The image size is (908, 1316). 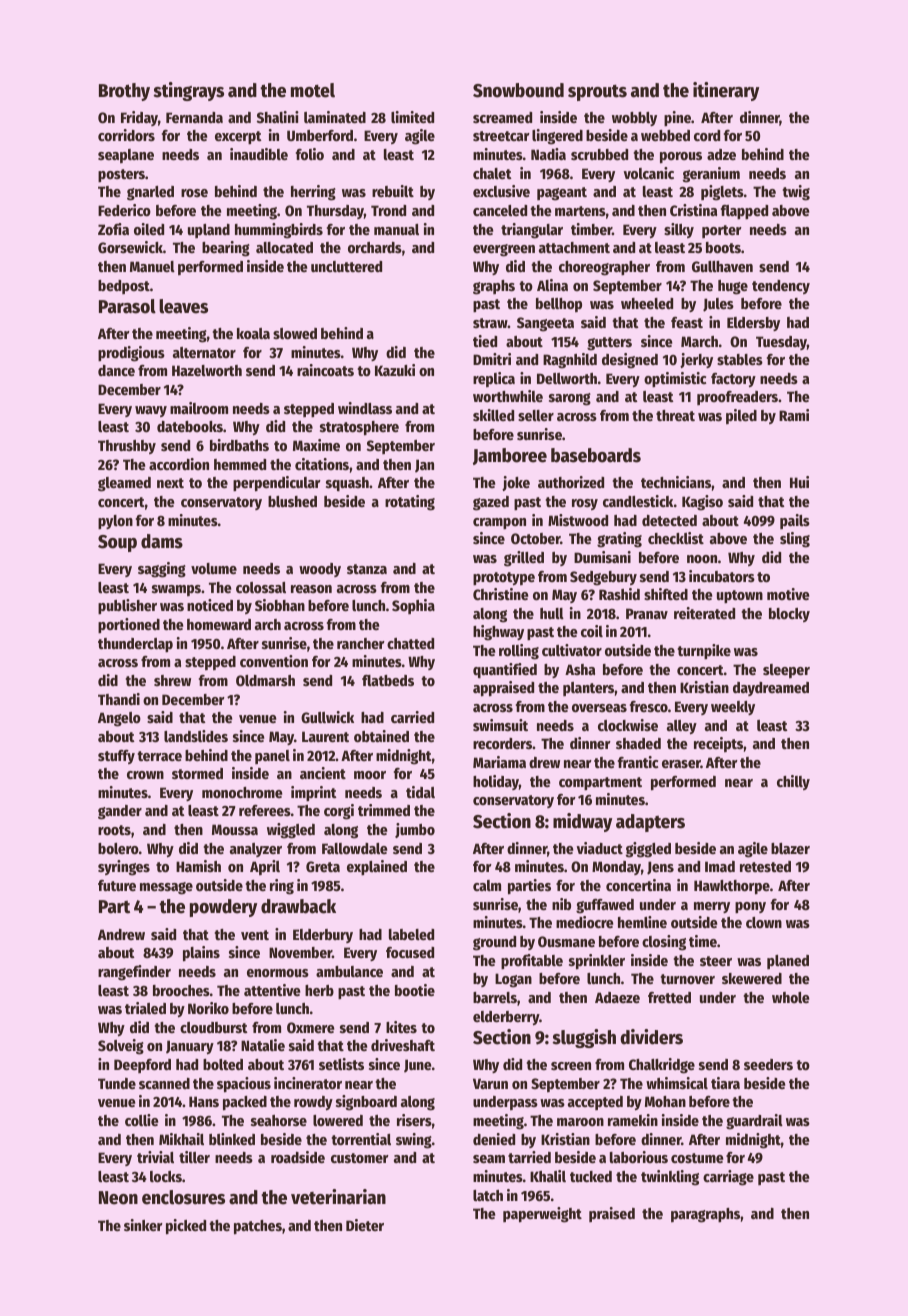 What do you see at coordinates (789, 615) in the page?
I see `blocky` at bounding box center [789, 615].
